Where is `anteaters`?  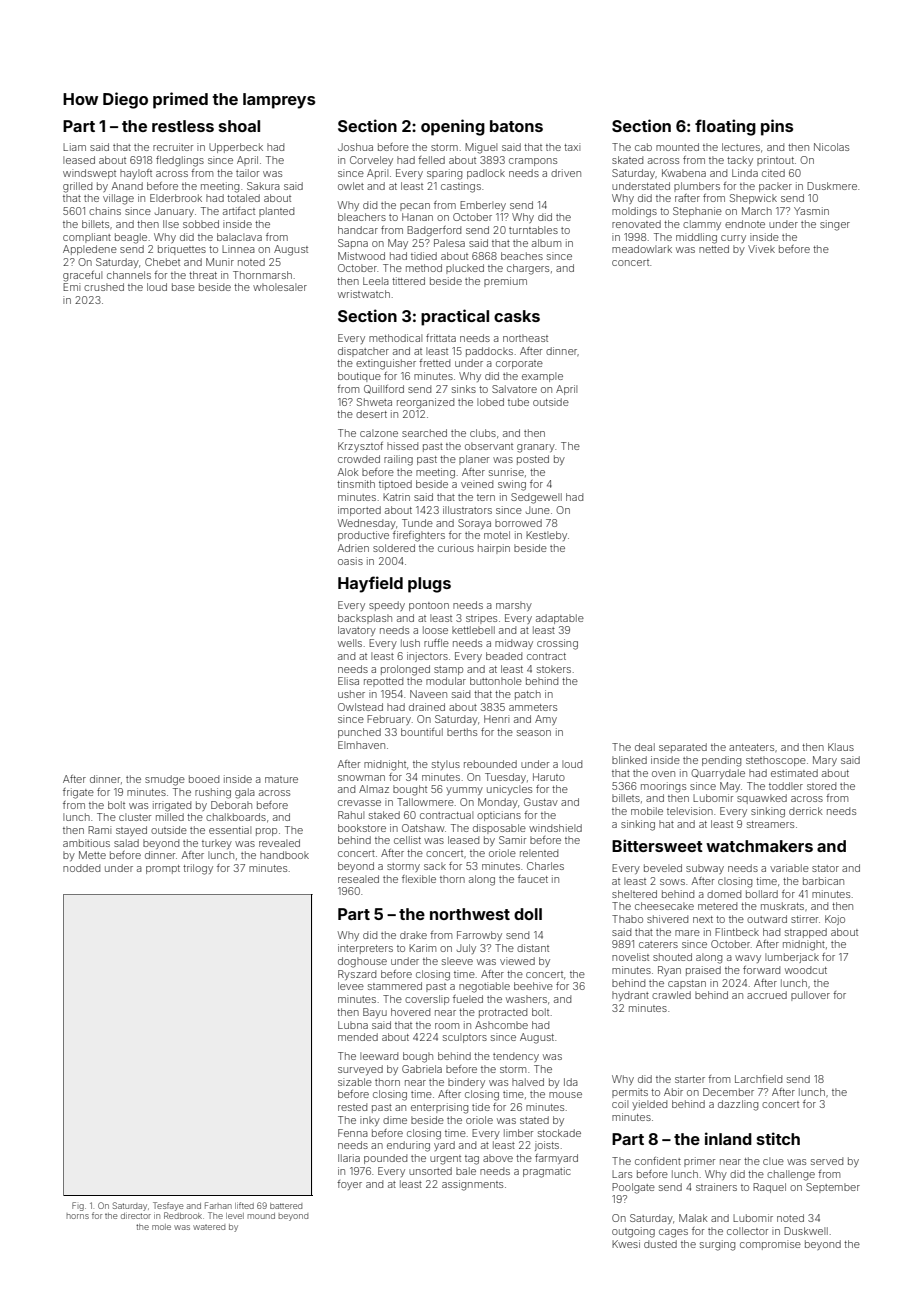 anteaters is located at coordinates (751, 747).
